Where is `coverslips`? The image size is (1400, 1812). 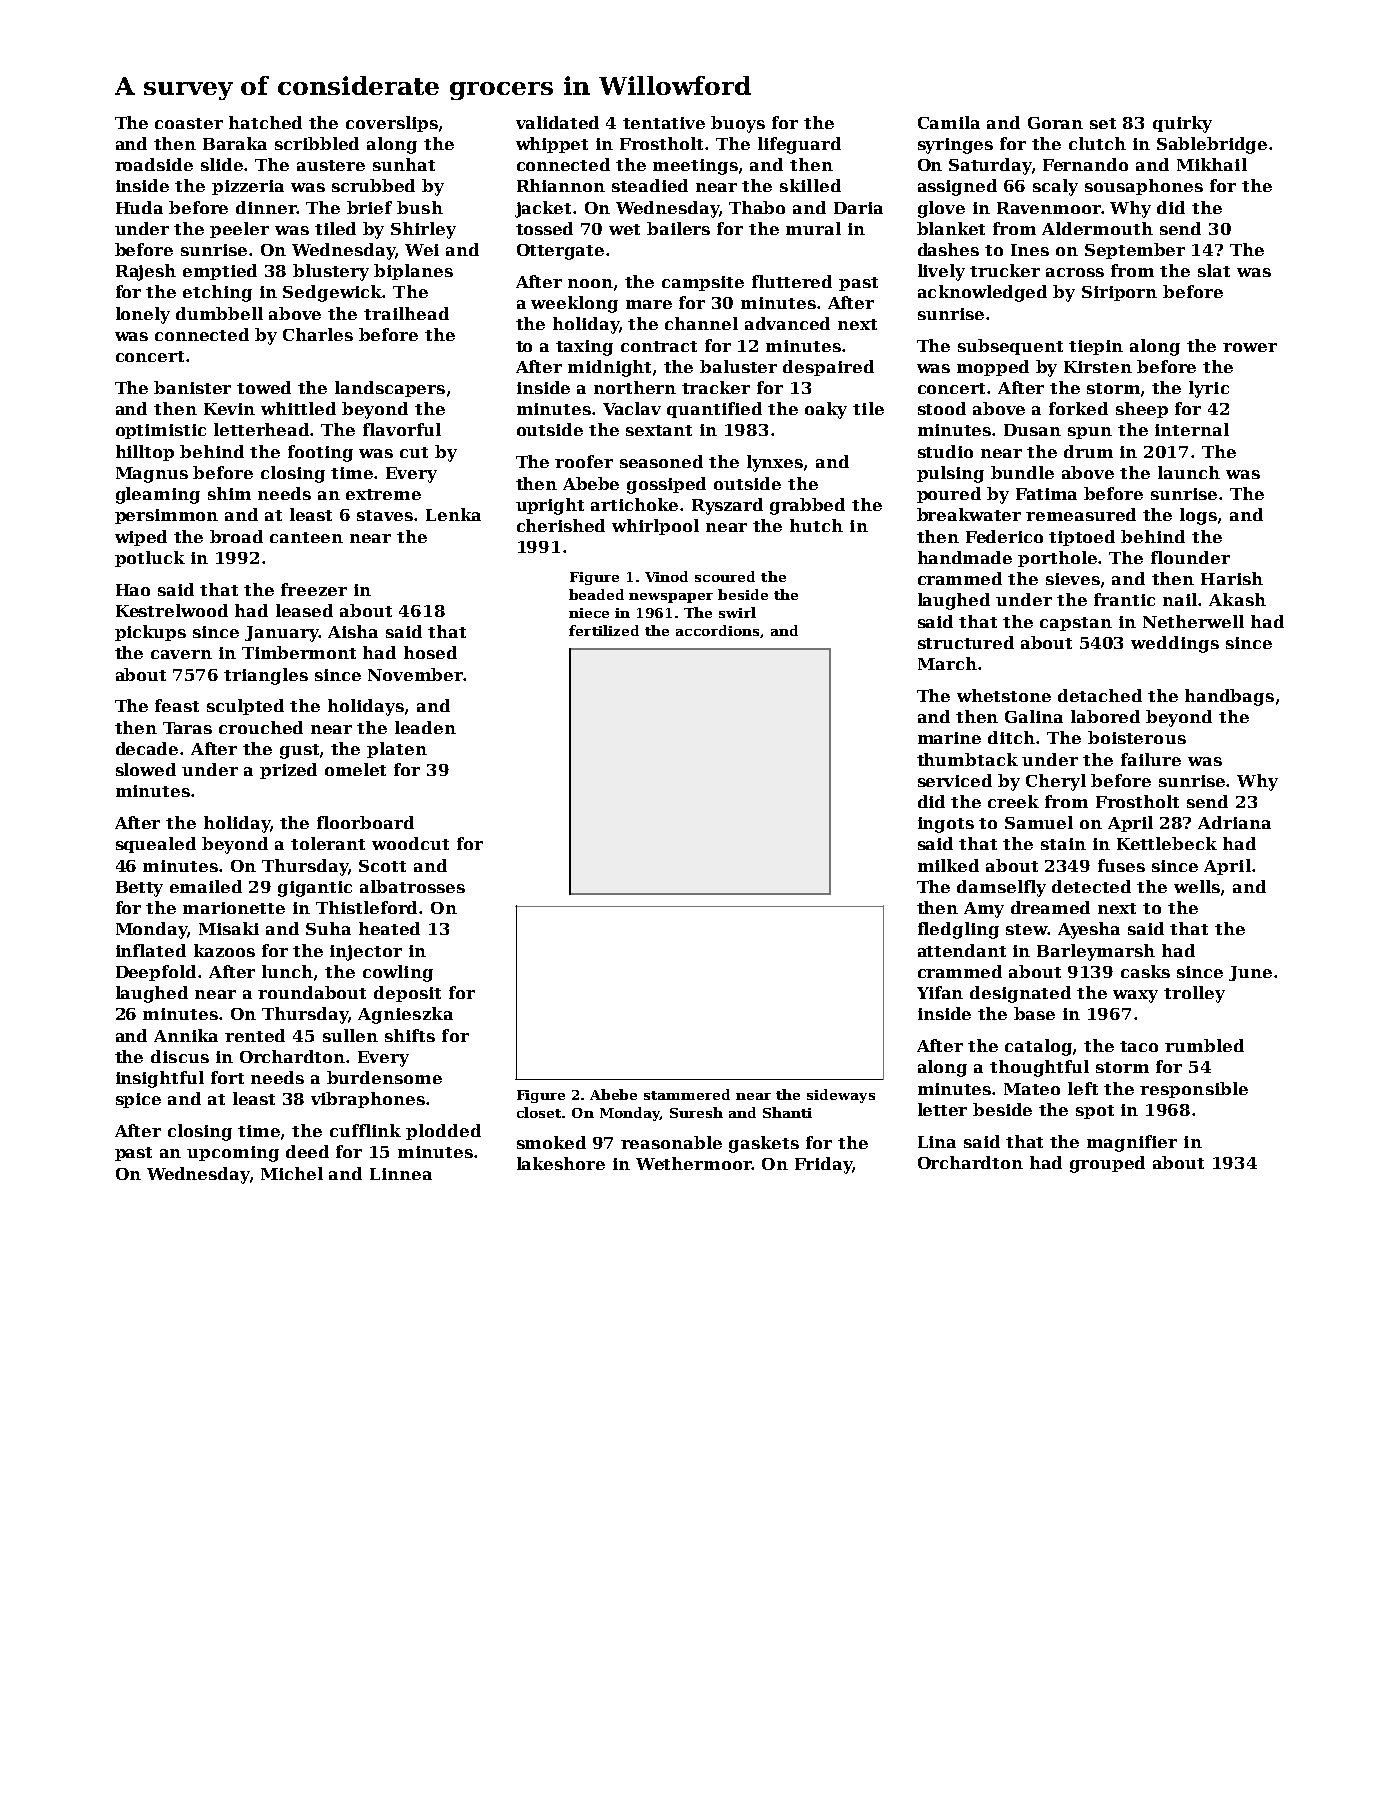
coverslips is located at coordinates (392, 124).
